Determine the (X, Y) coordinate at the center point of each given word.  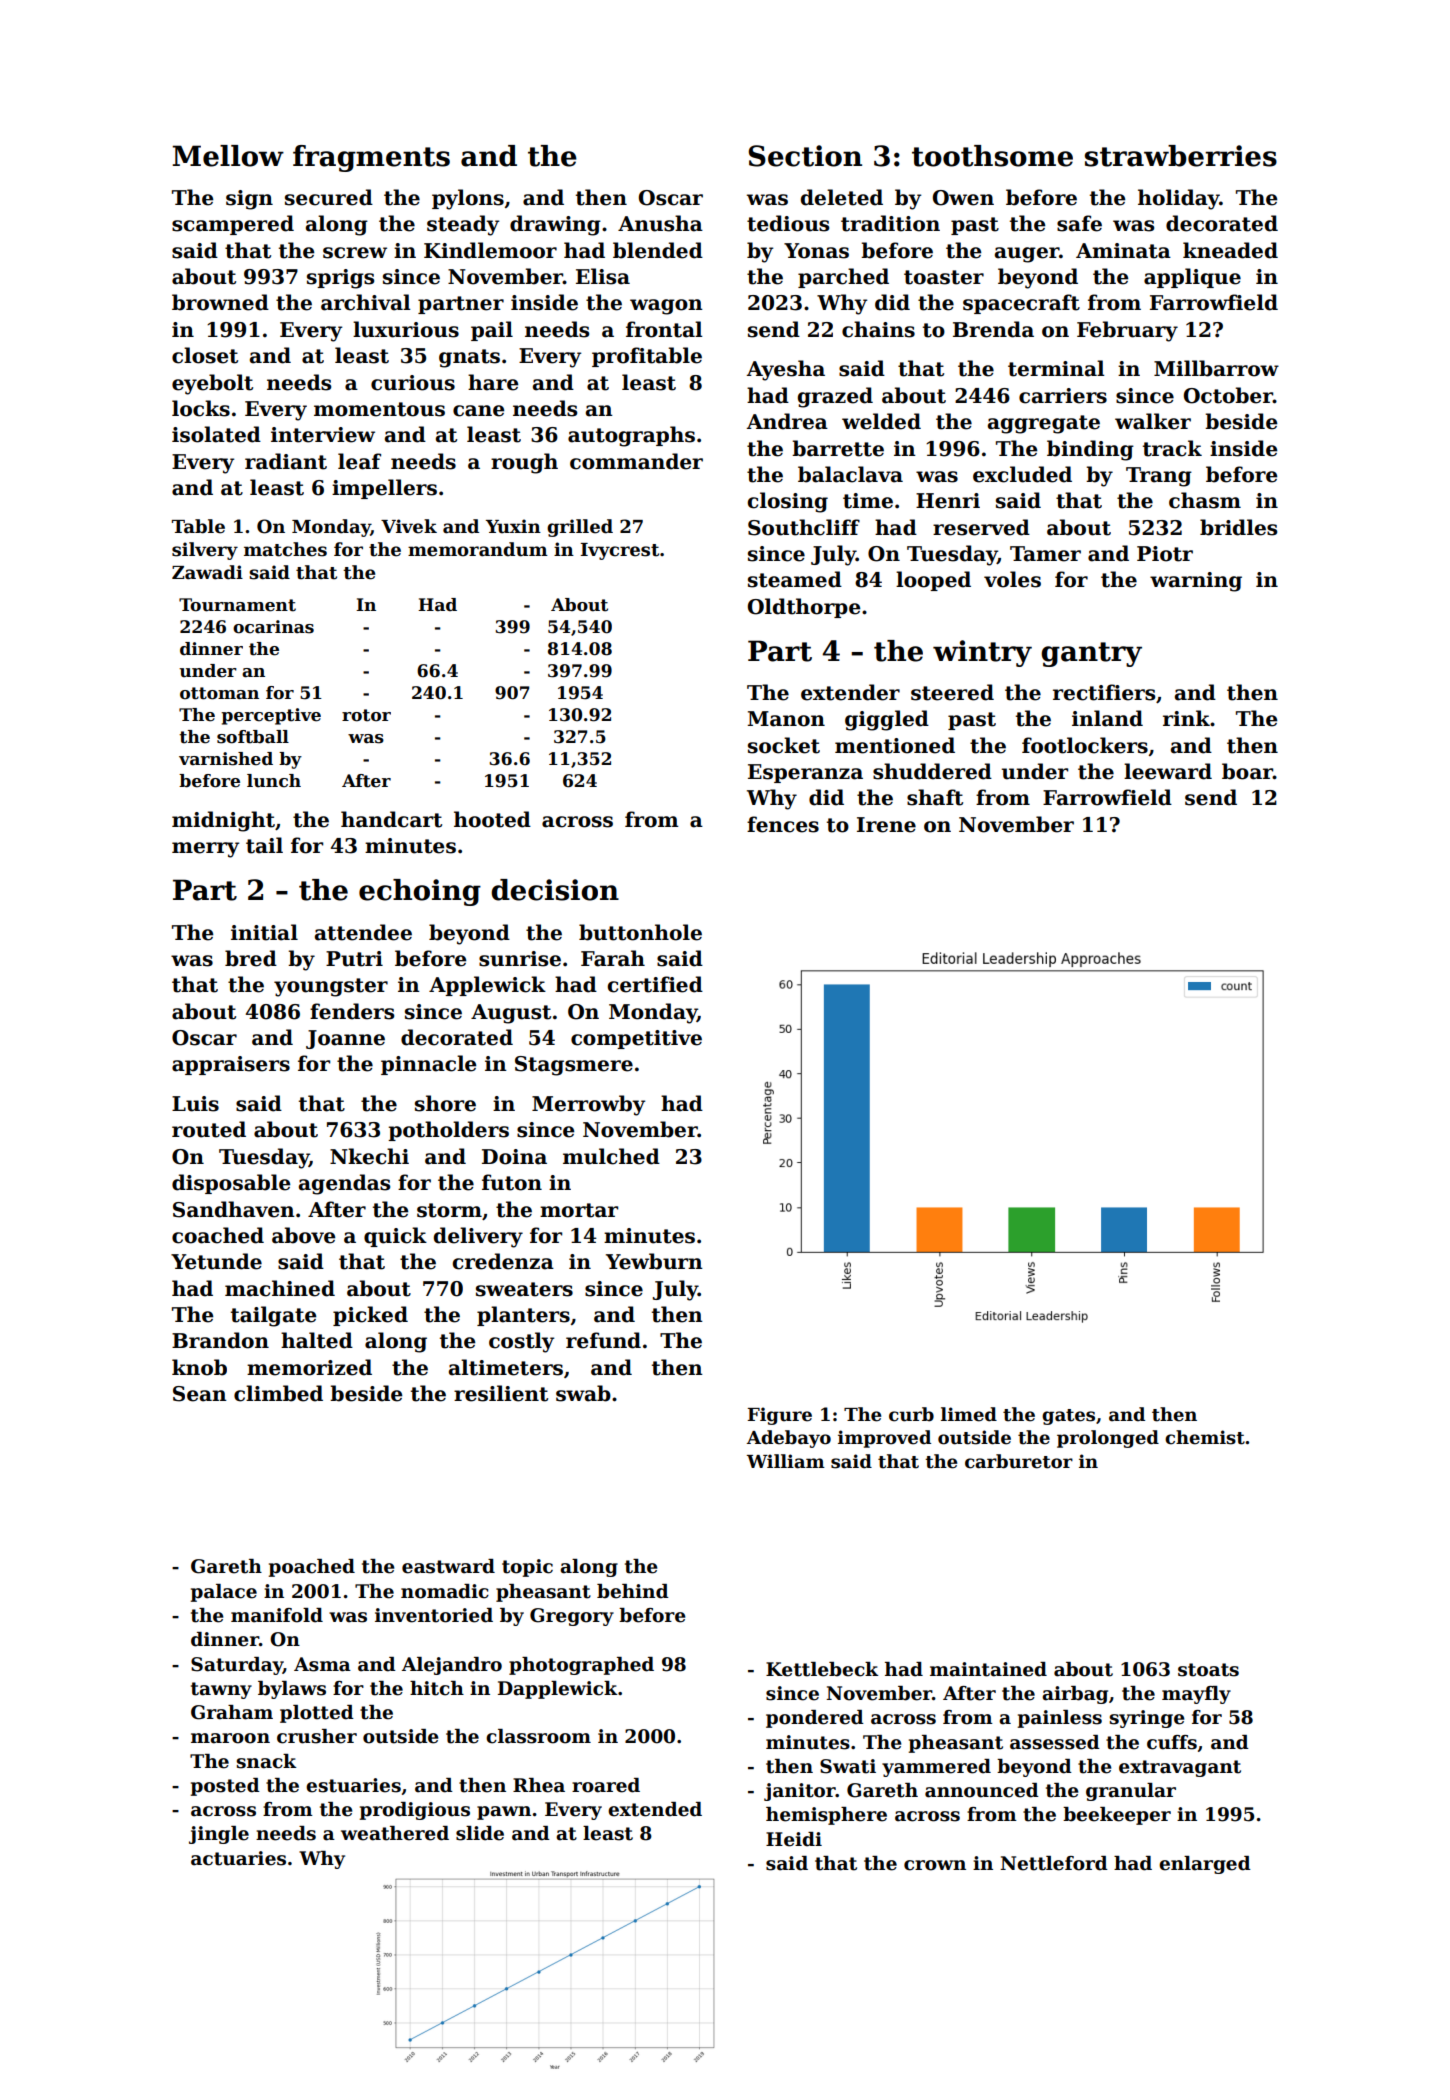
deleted (842, 197)
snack (266, 1761)
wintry (982, 653)
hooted (492, 819)
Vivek (409, 526)
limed (969, 1414)
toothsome (992, 156)
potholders (448, 1131)
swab (583, 1393)
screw (355, 253)
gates (1068, 1417)
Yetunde (216, 1261)
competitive (636, 1039)
